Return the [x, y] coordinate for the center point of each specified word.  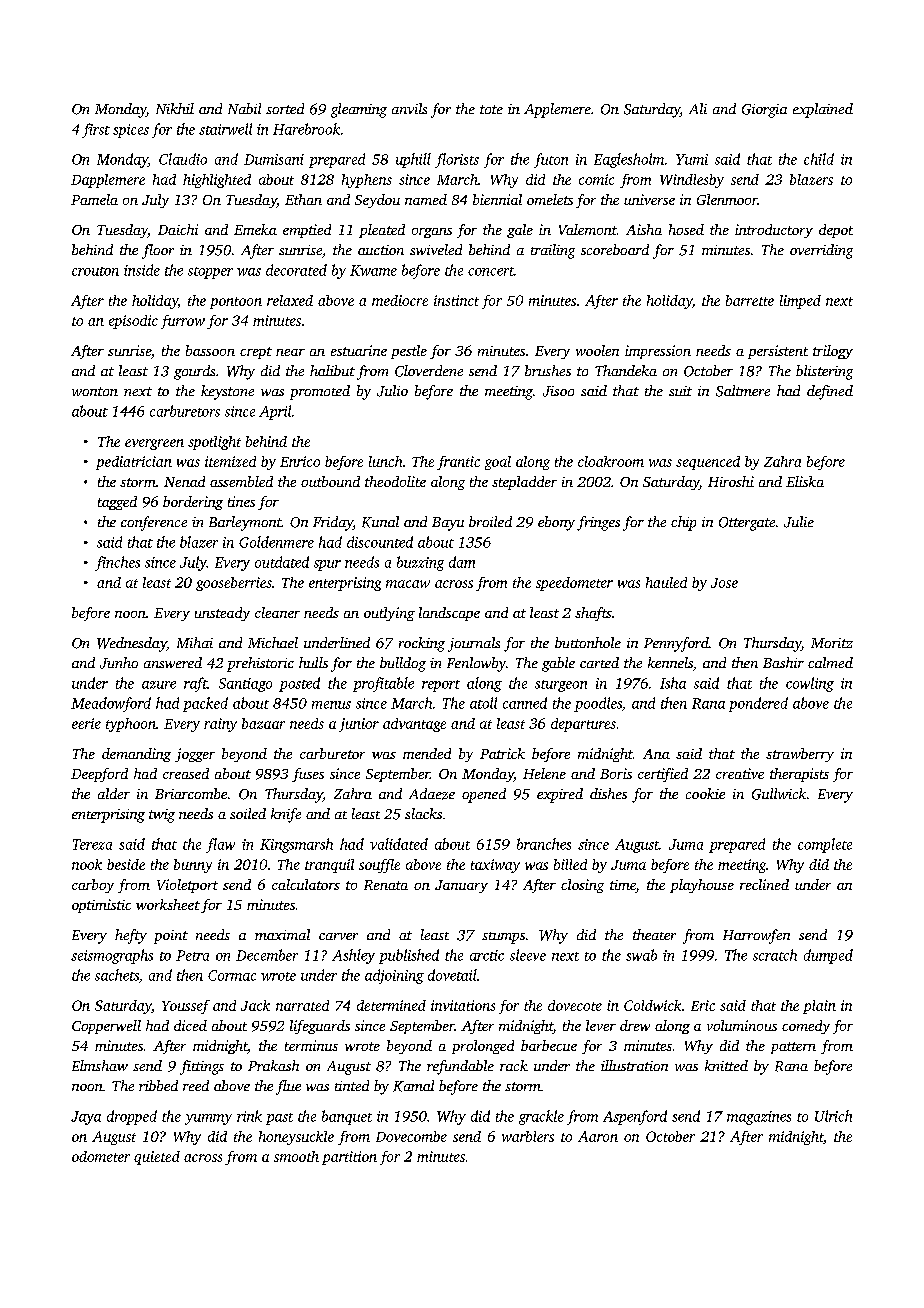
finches [117, 563]
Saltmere [743, 391]
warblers [528, 1136]
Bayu [448, 524]
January [461, 886]
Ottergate [747, 524]
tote [491, 109]
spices [131, 131]
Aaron [598, 1136]
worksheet [168, 904]
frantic [458, 463]
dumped [828, 956]
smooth [296, 1156]
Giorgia [764, 111]
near [290, 352]
